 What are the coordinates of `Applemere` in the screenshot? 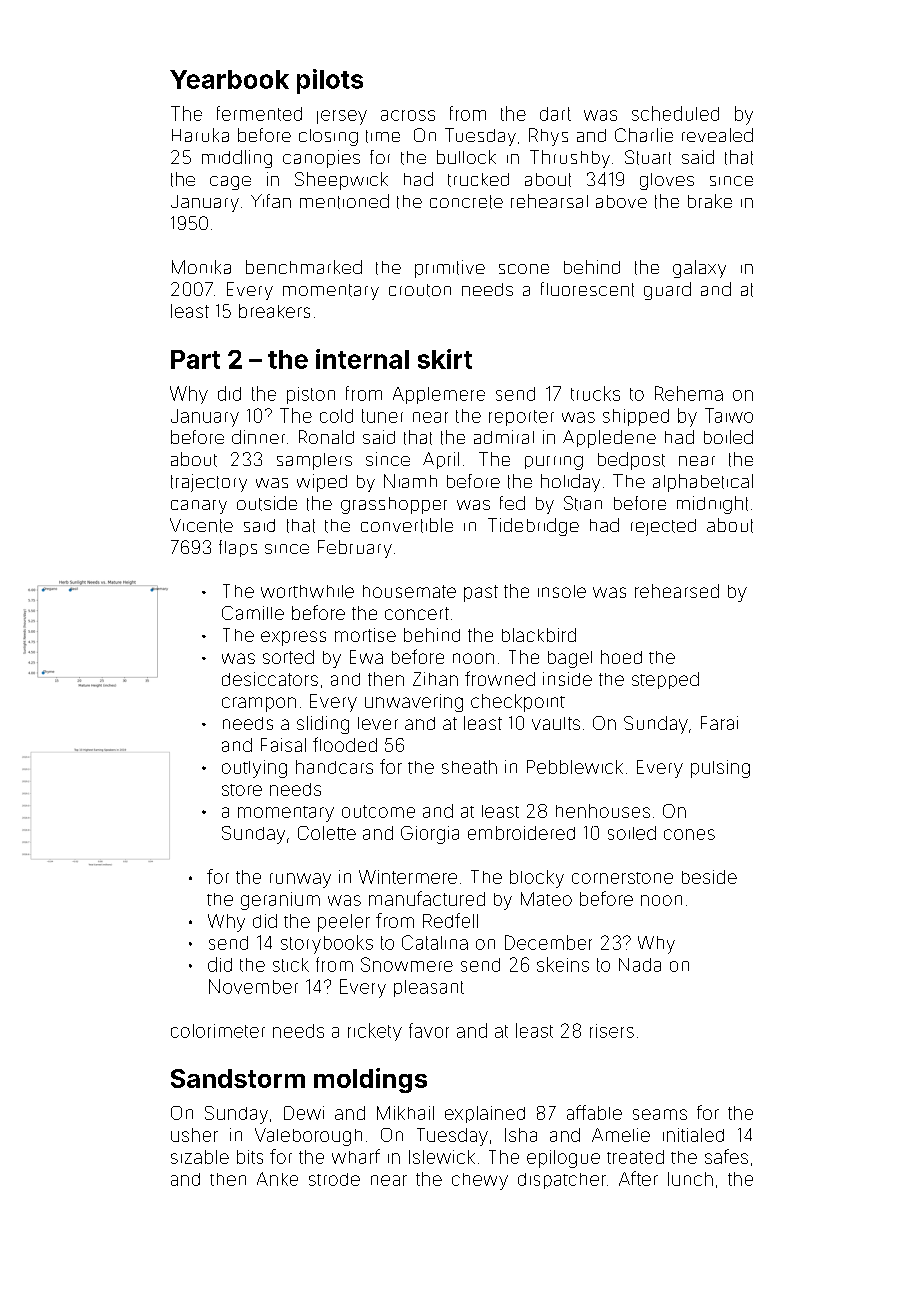 It's located at (439, 395).
